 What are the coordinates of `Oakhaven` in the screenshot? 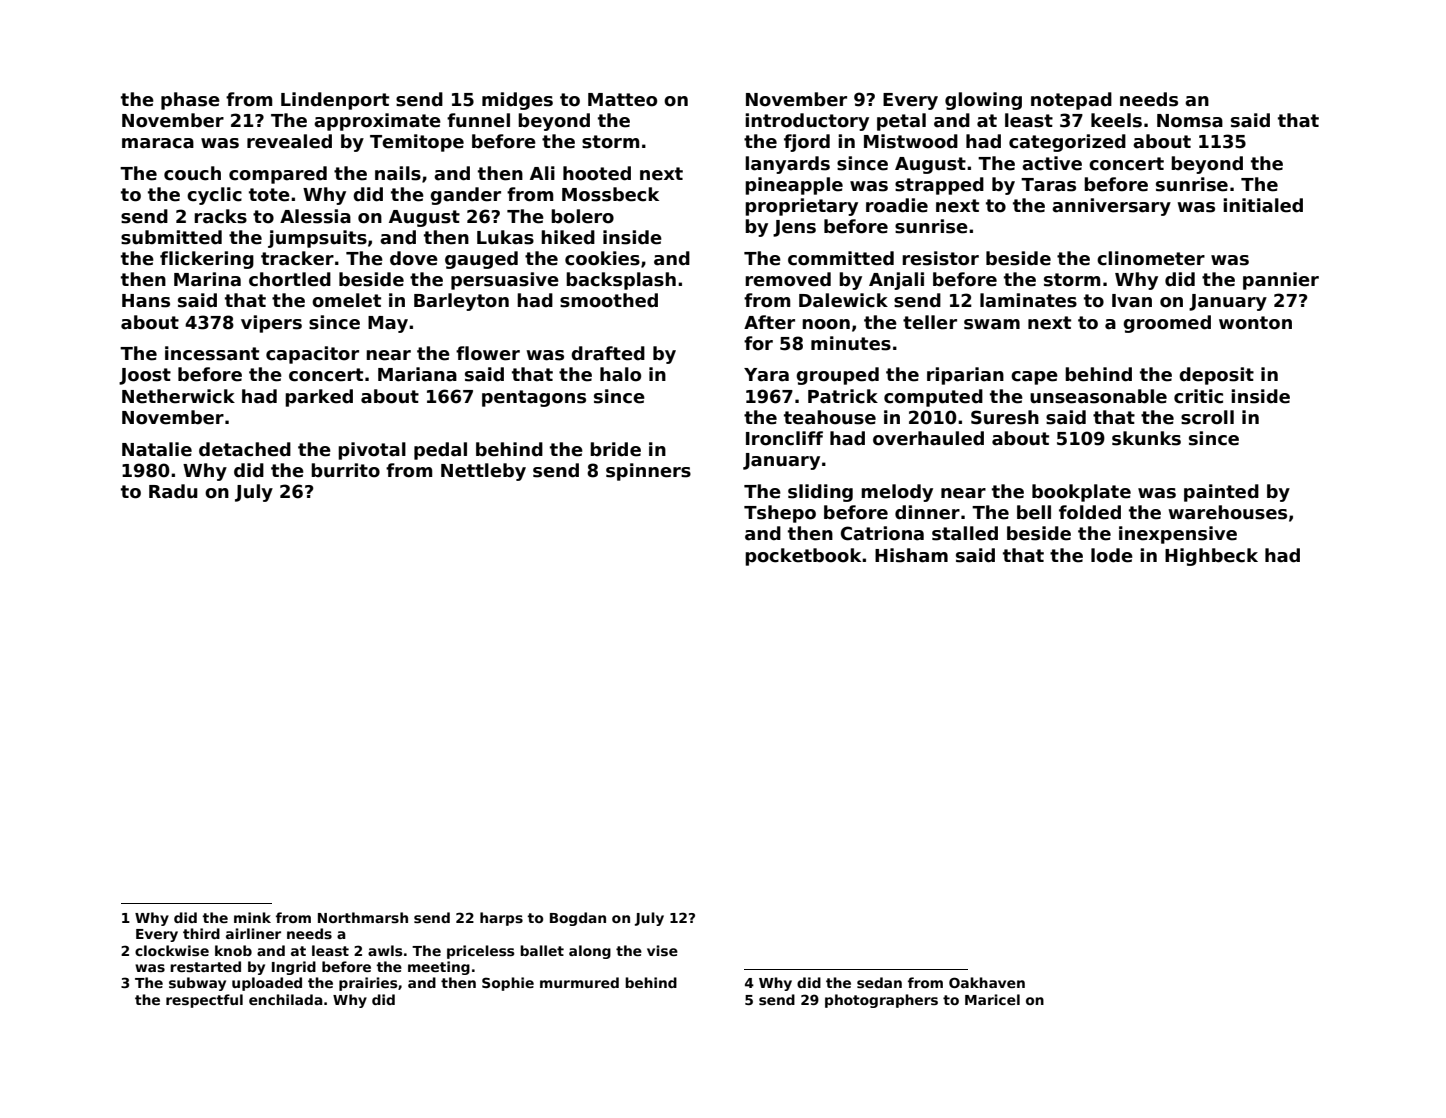 It's located at (987, 982).
